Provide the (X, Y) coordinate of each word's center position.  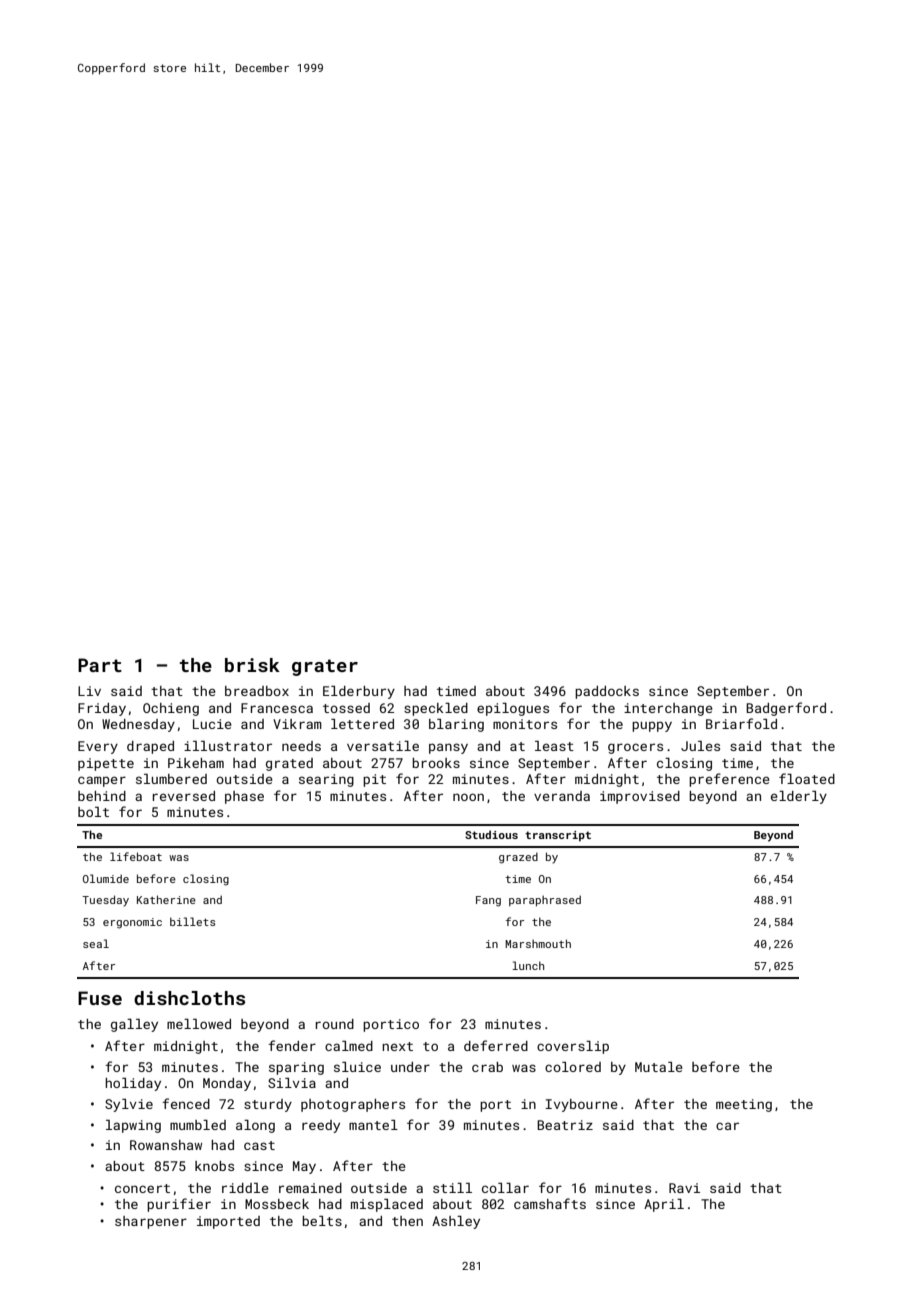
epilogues (513, 709)
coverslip (573, 1047)
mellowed (199, 1024)
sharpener (151, 1222)
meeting (744, 1105)
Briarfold (741, 723)
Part (100, 665)
